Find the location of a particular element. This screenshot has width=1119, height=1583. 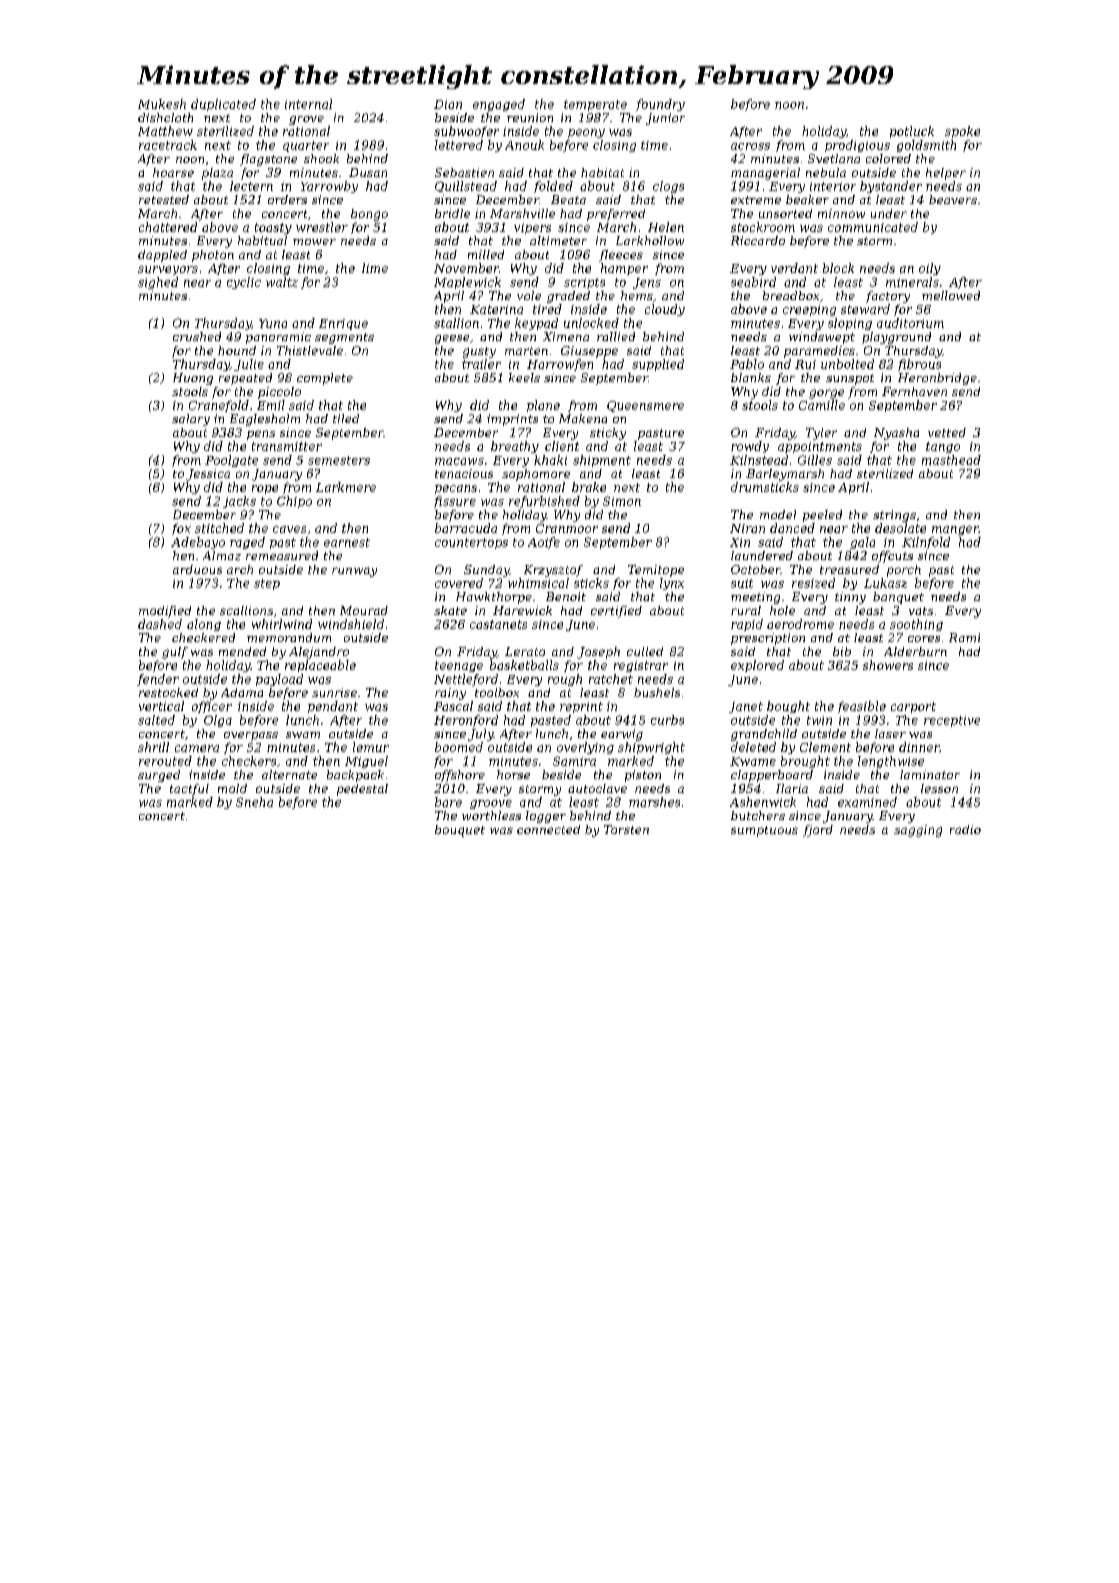

Torsten is located at coordinates (626, 829).
